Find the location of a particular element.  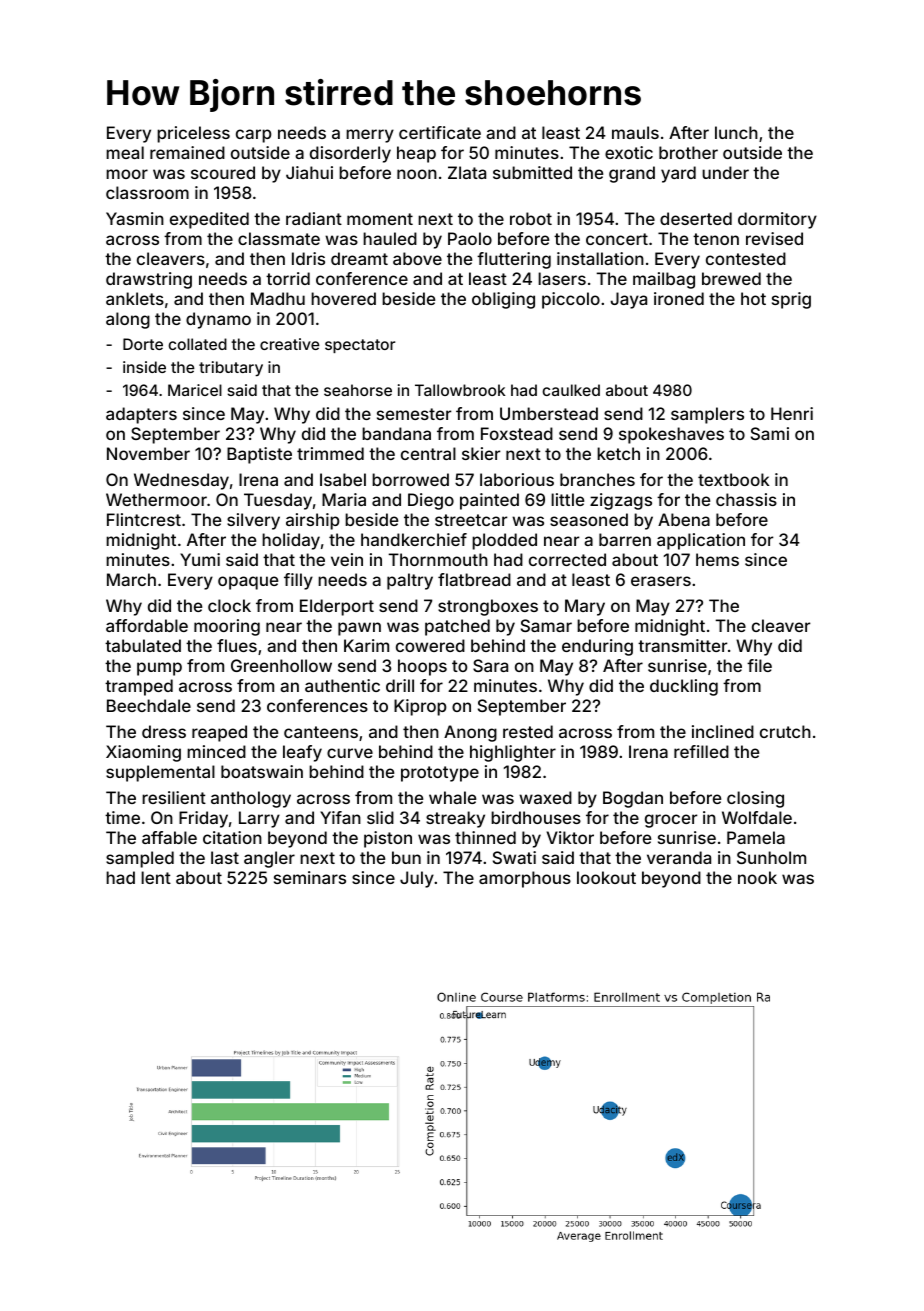

Yumi is located at coordinates (200, 559).
